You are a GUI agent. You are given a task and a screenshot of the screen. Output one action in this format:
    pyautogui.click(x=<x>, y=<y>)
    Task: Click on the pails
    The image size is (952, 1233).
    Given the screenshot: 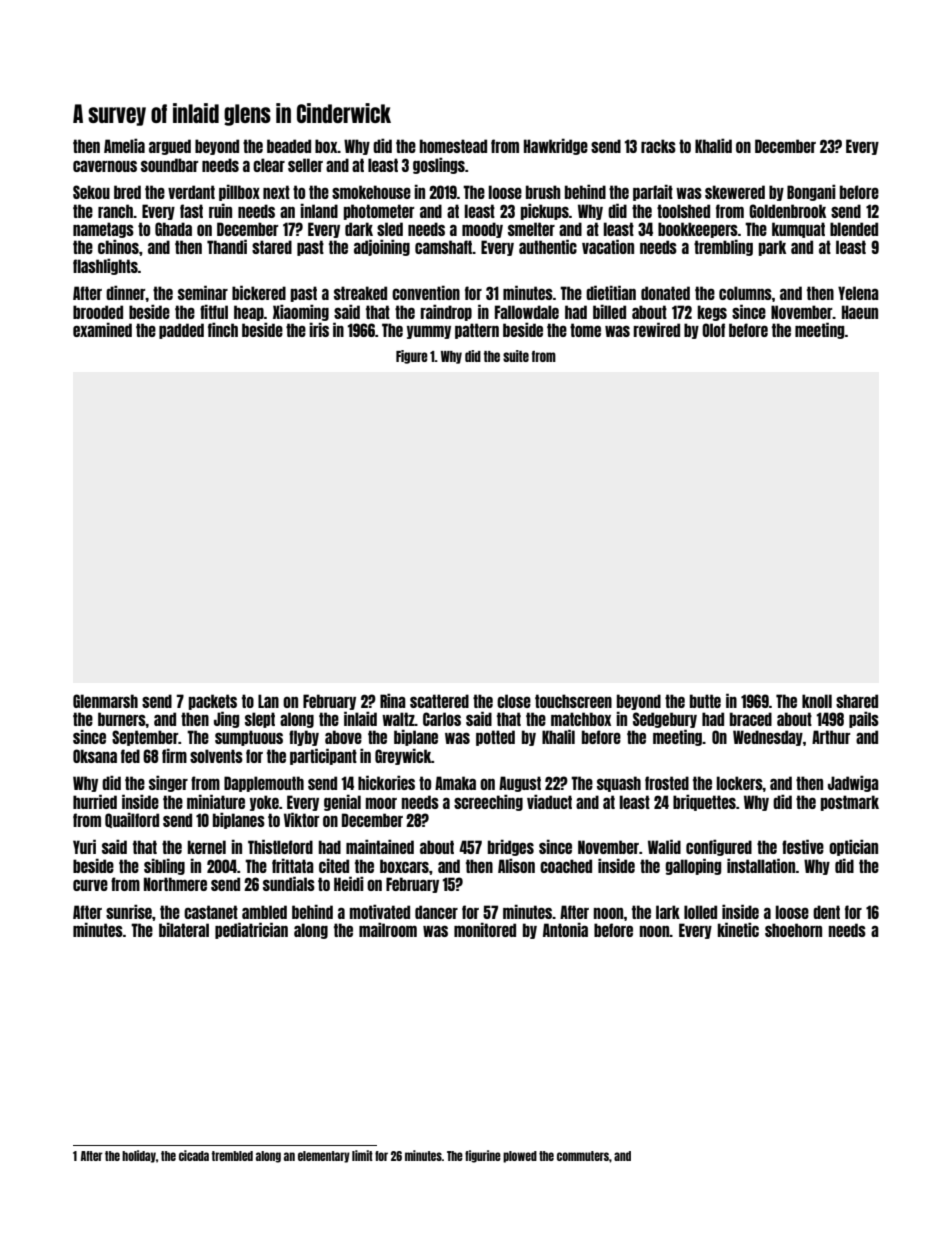 What is the action you would take?
    pyautogui.click(x=864, y=719)
